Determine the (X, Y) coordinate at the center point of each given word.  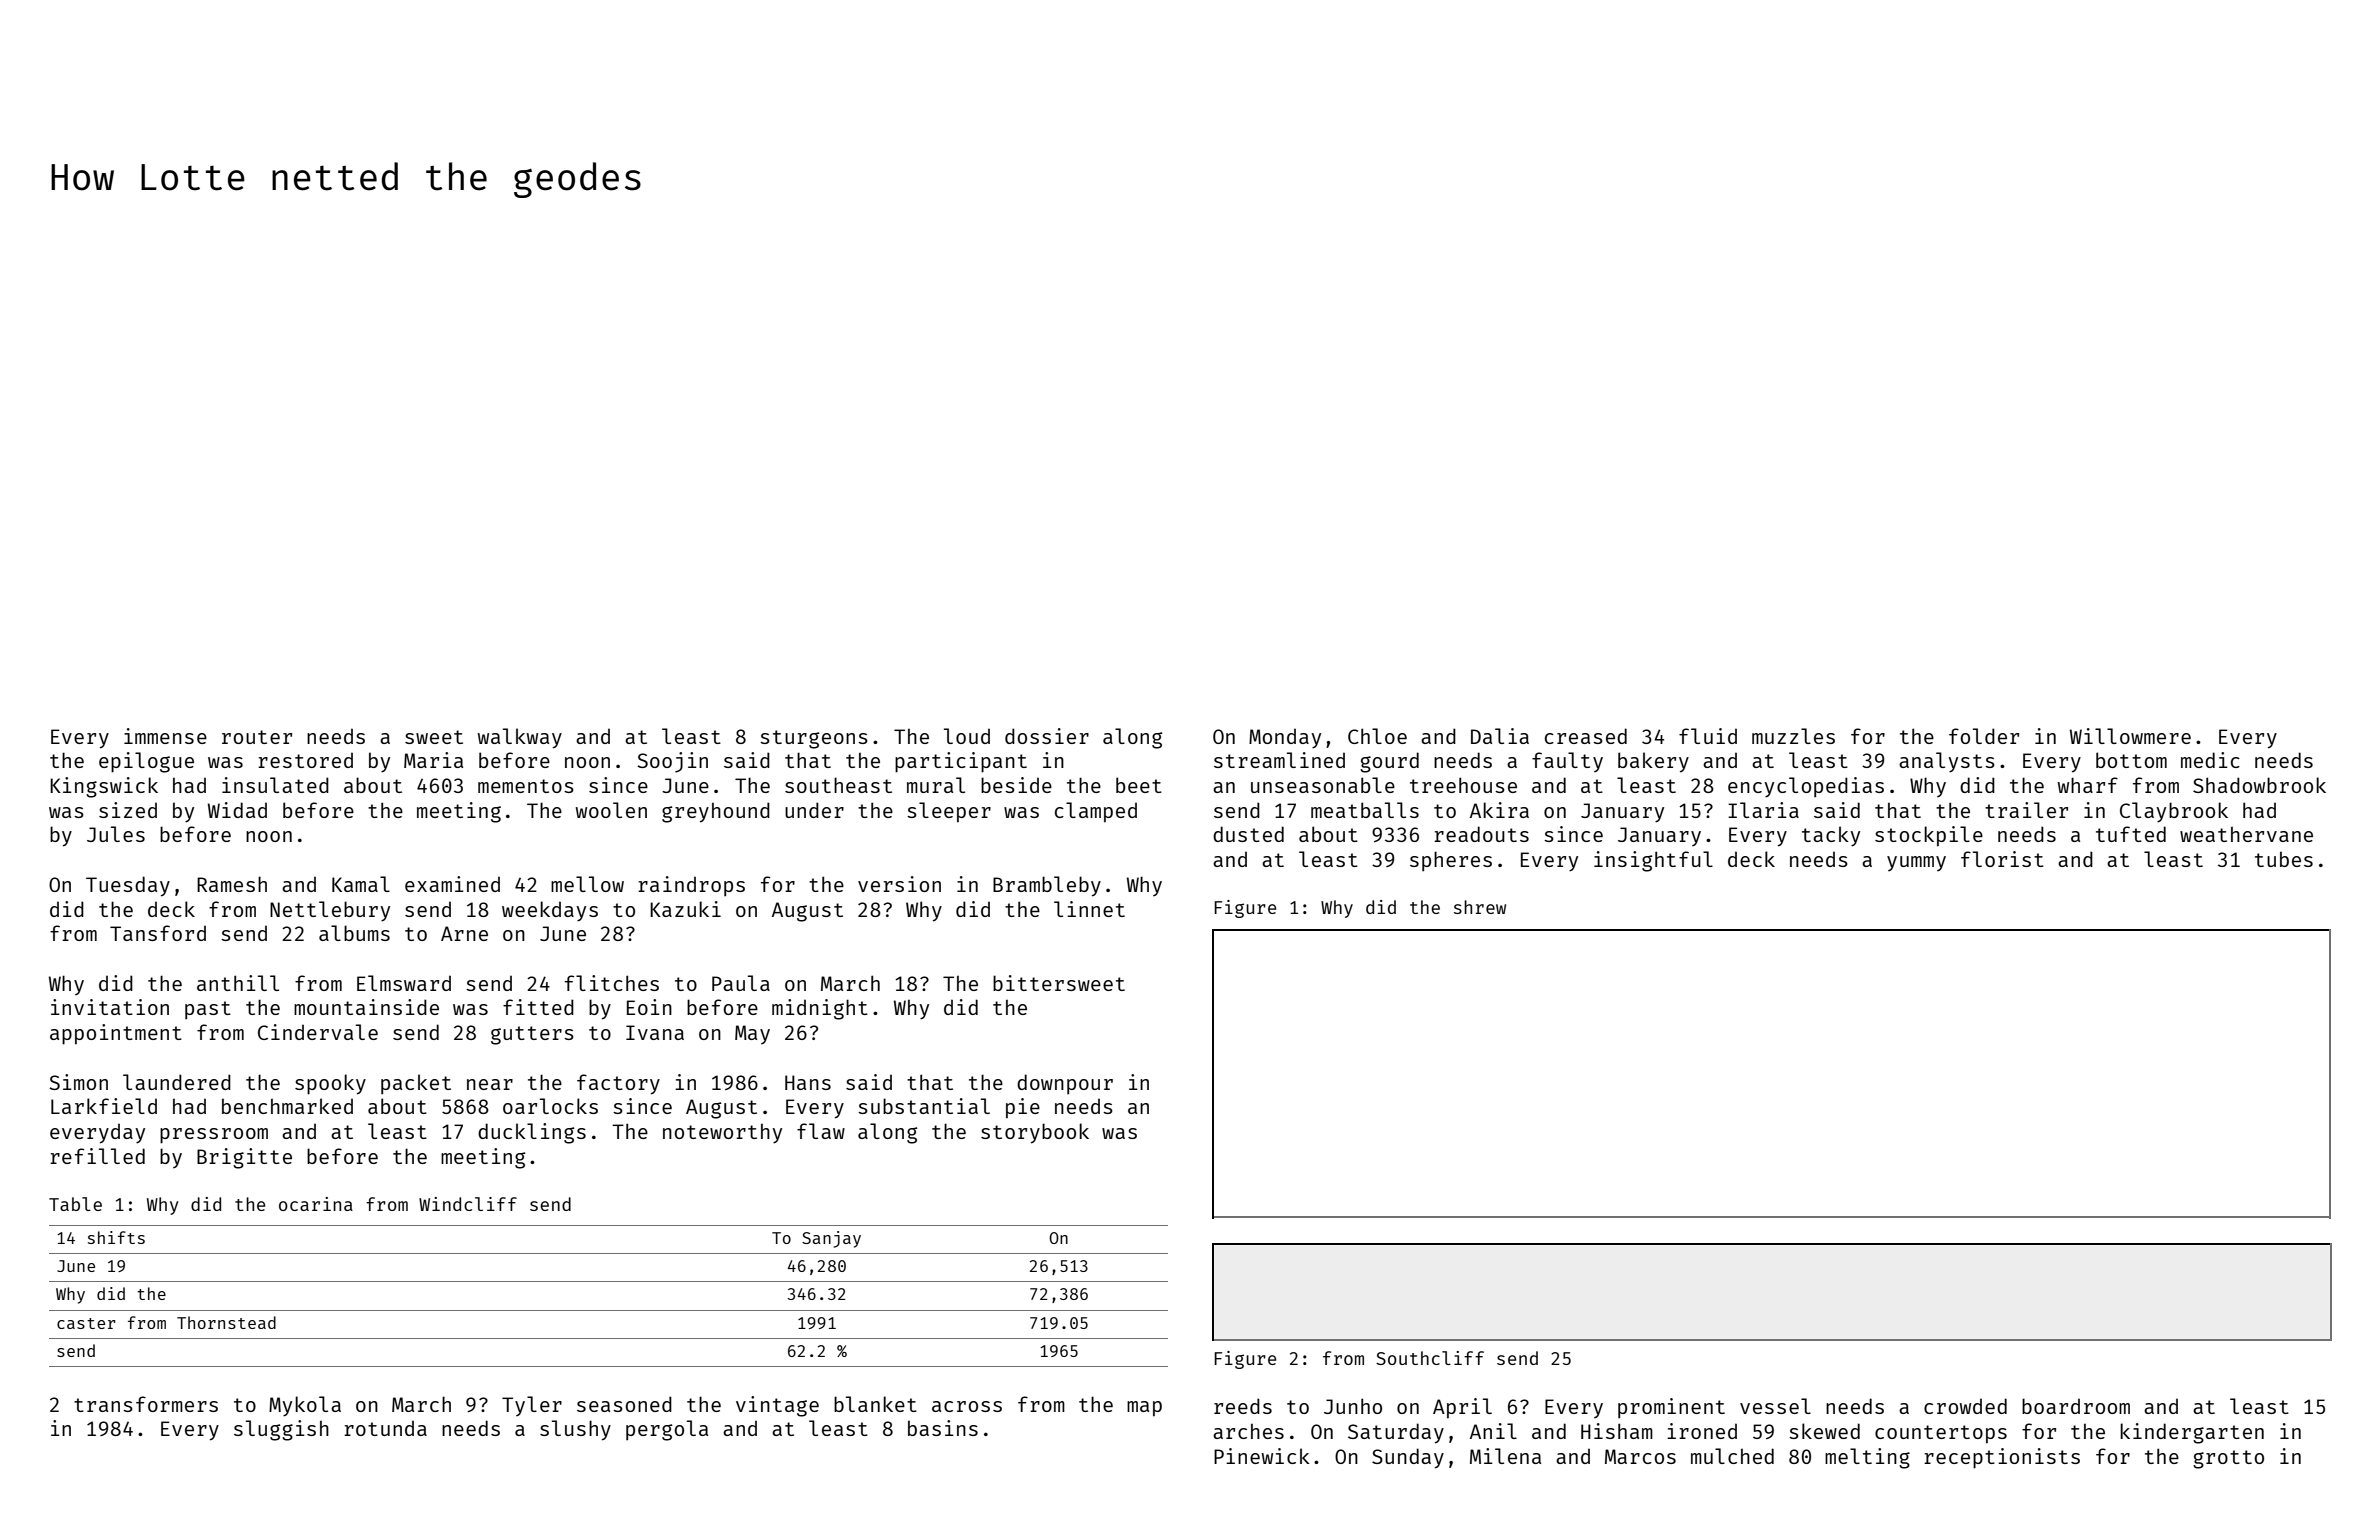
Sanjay (831, 1239)
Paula (741, 983)
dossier (1047, 736)
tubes (2284, 859)
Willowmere (2130, 736)
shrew (1480, 907)
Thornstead (226, 1322)
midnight (820, 1009)
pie (1023, 1108)
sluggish (281, 1430)
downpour (1065, 1084)
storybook (1035, 1133)
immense (165, 736)
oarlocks (550, 1106)
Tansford (158, 933)
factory (618, 1084)
